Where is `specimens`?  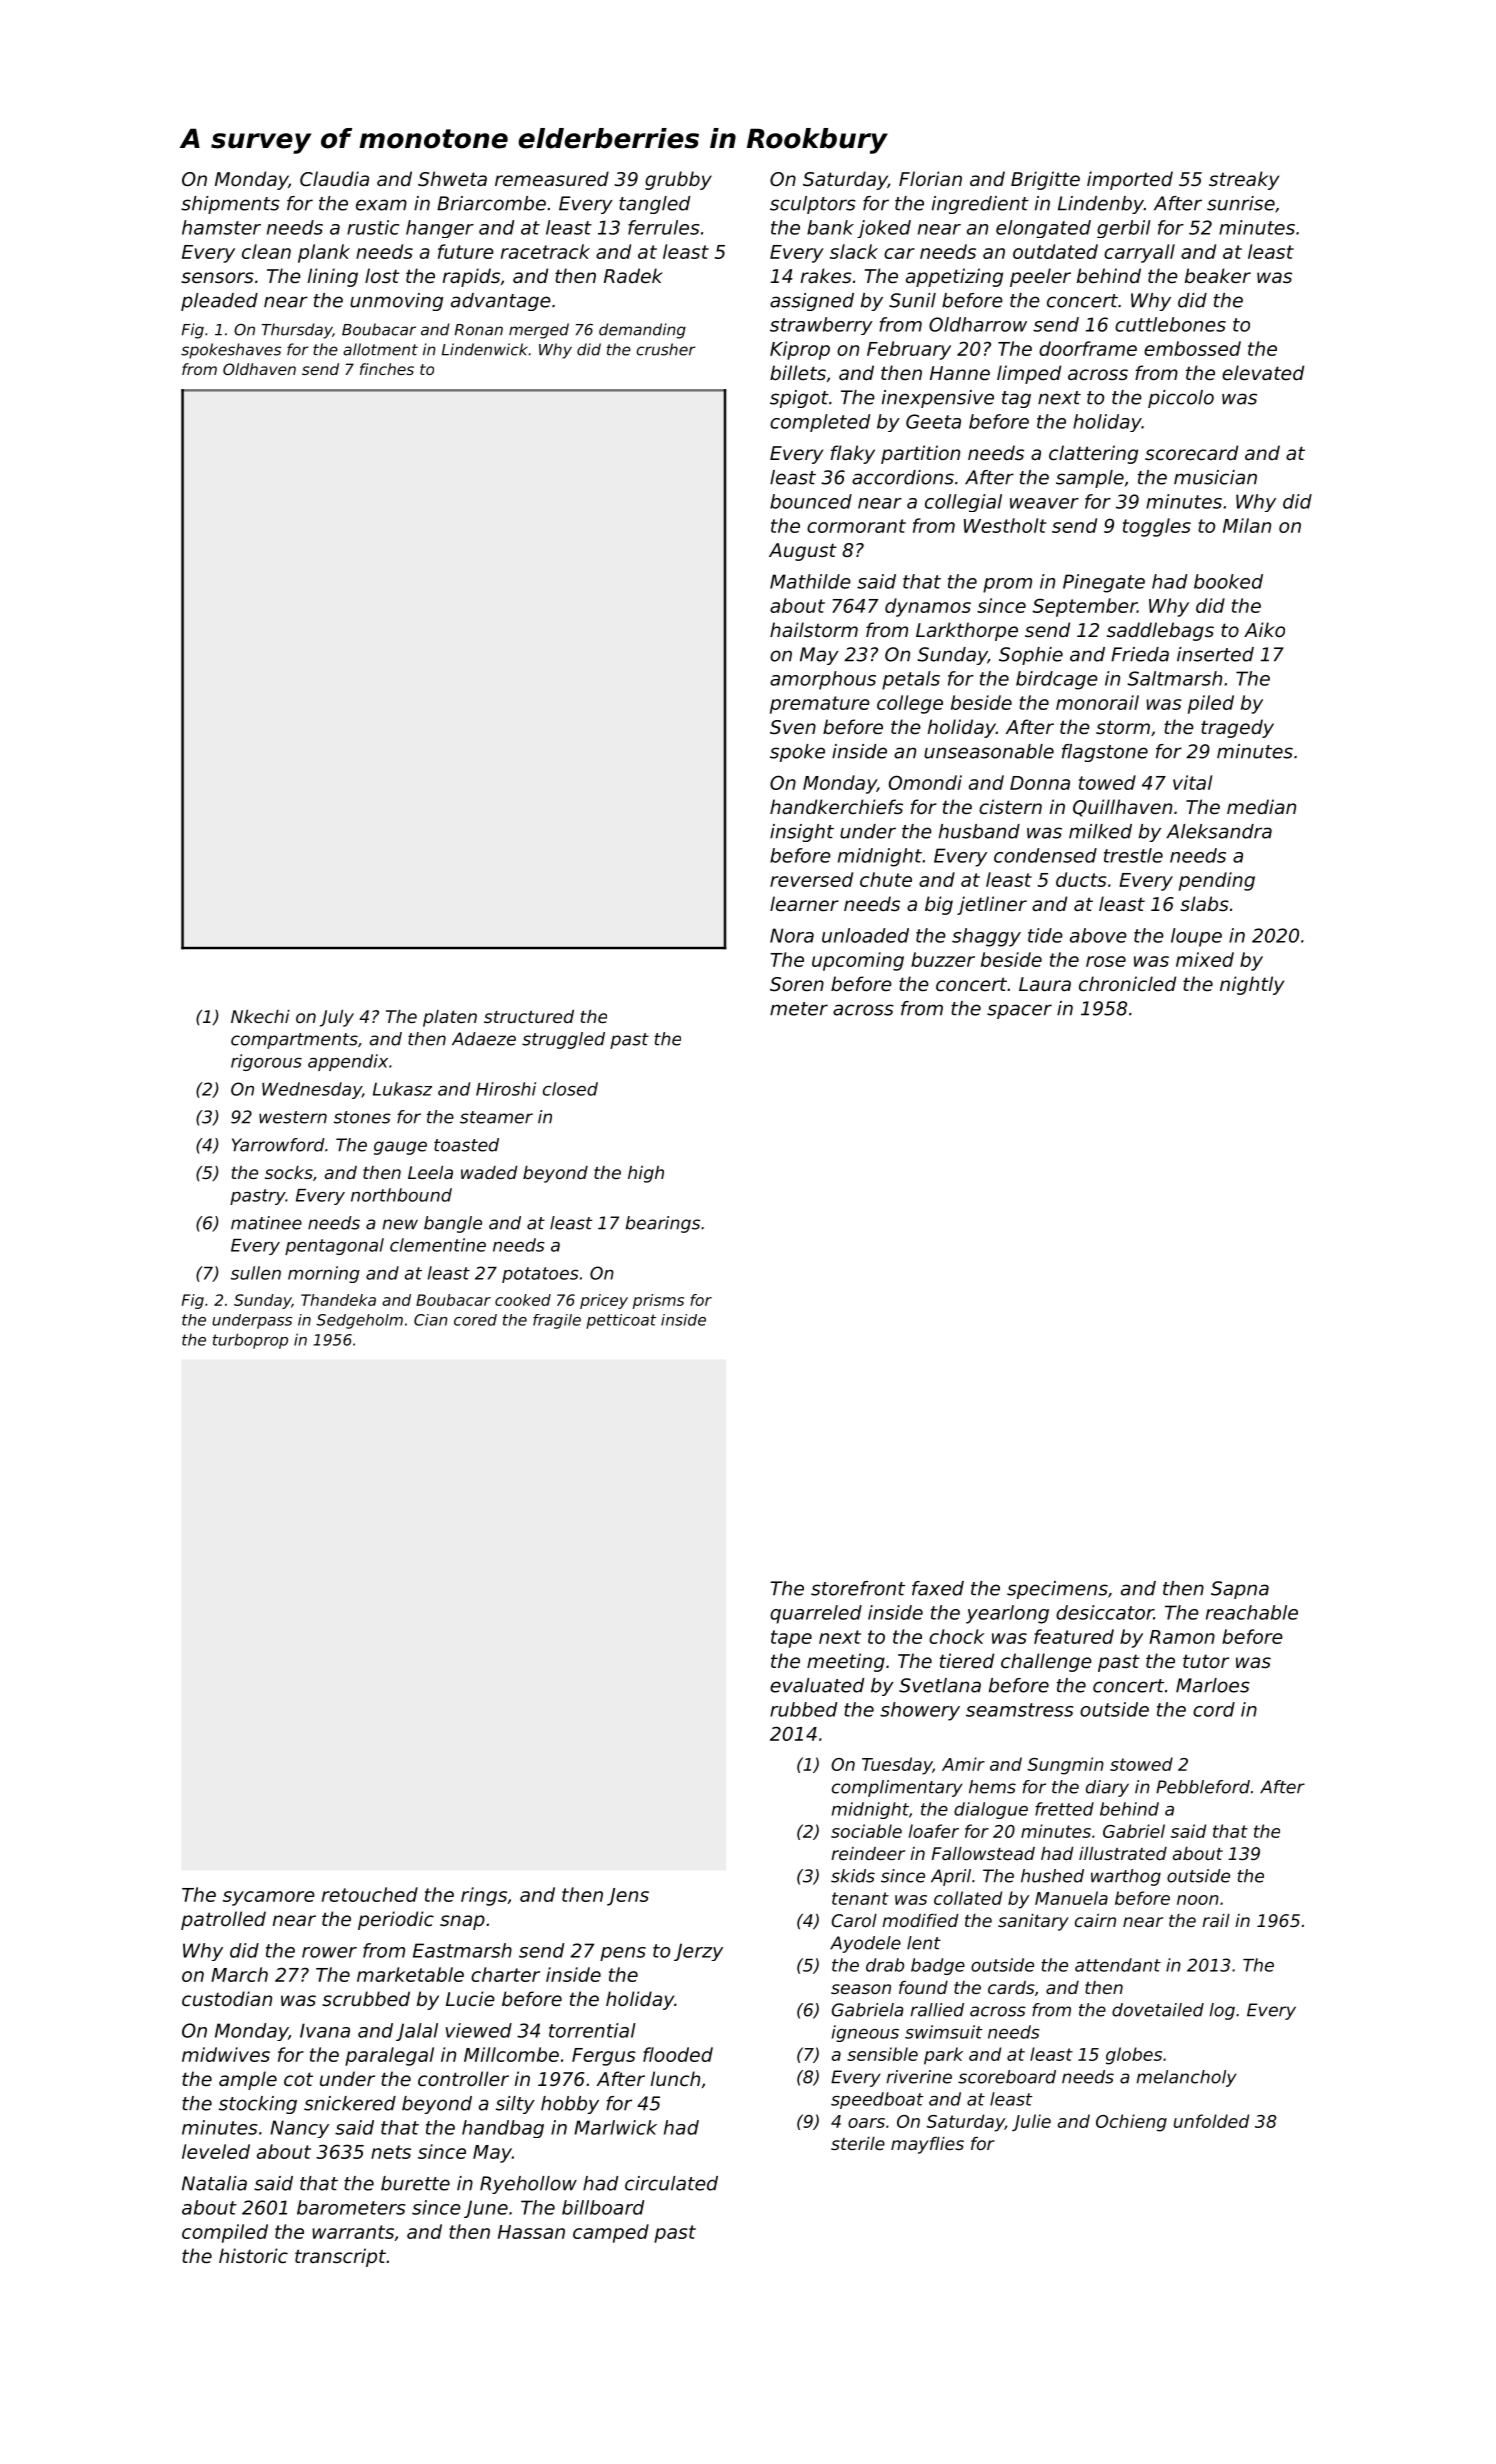
specimens is located at coordinates (1057, 1590).
